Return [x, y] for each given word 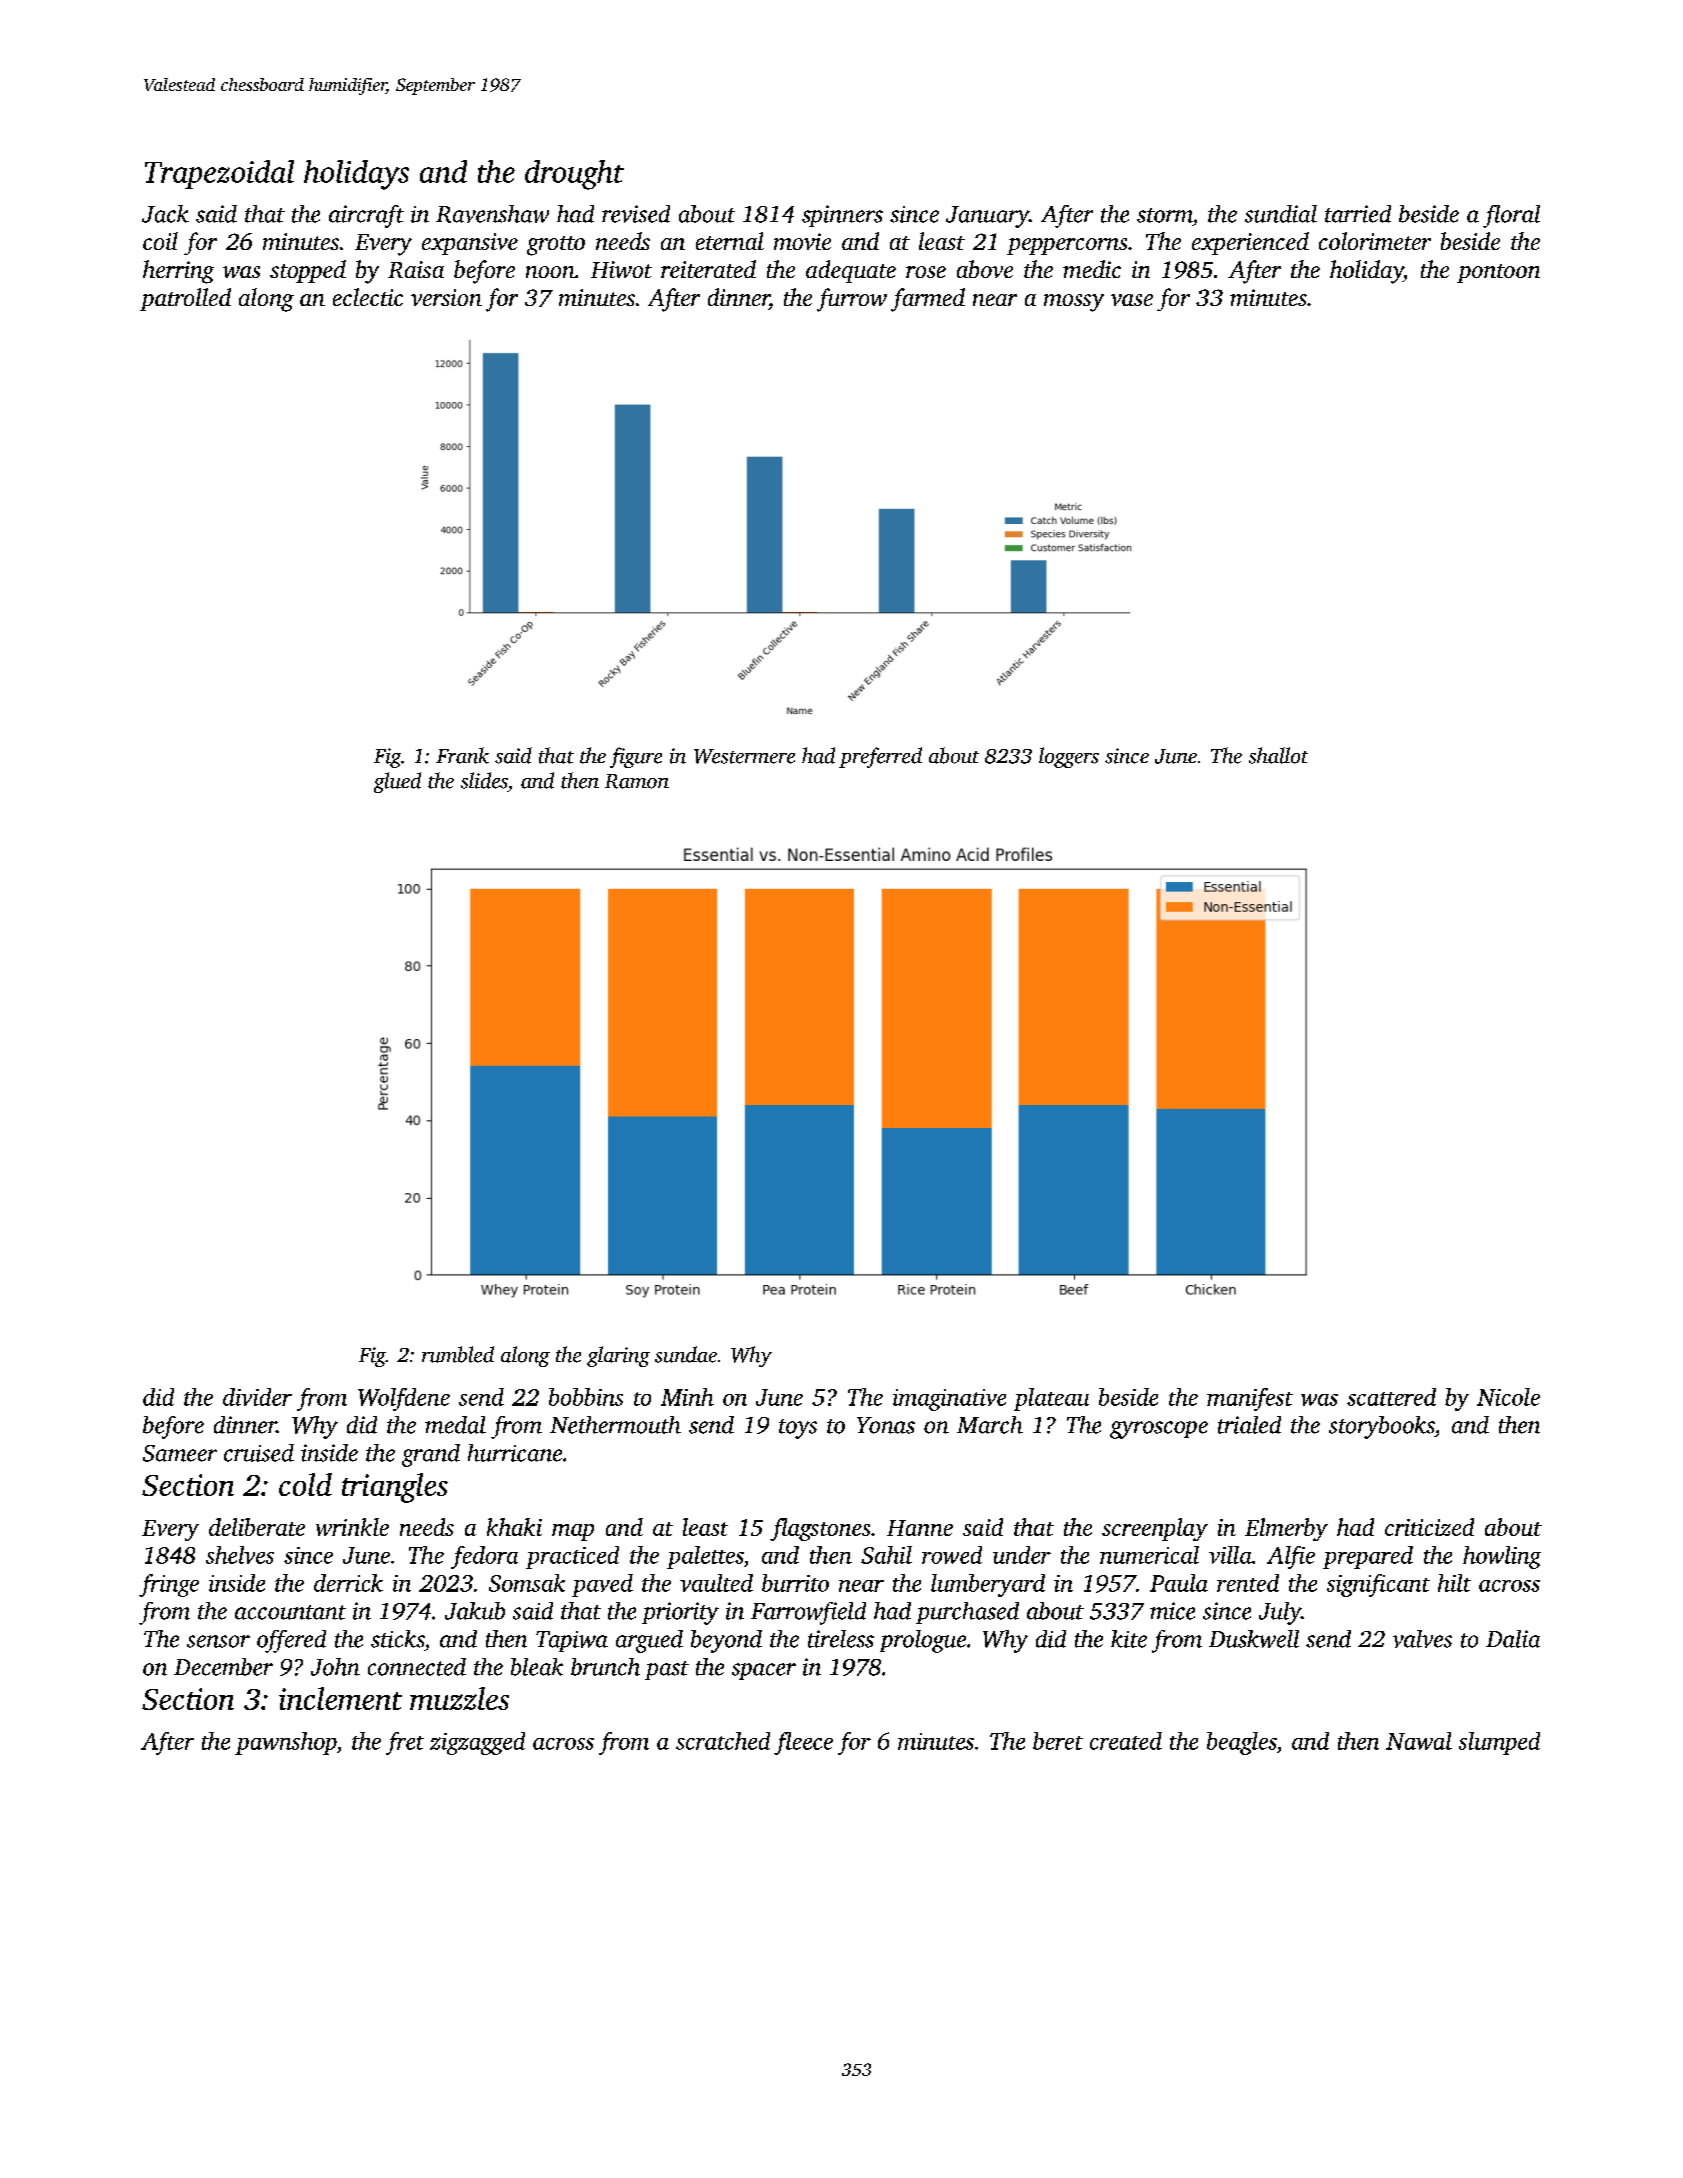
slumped [1499, 1743]
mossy [1074, 303]
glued [397, 782]
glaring [618, 1356]
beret [1058, 1741]
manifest [1250, 1399]
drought [574, 175]
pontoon [1498, 273]
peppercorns [1067, 246]
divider [257, 1397]
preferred [880, 757]
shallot [1278, 755]
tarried [1358, 214]
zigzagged [477, 1743]
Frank [462, 755]
